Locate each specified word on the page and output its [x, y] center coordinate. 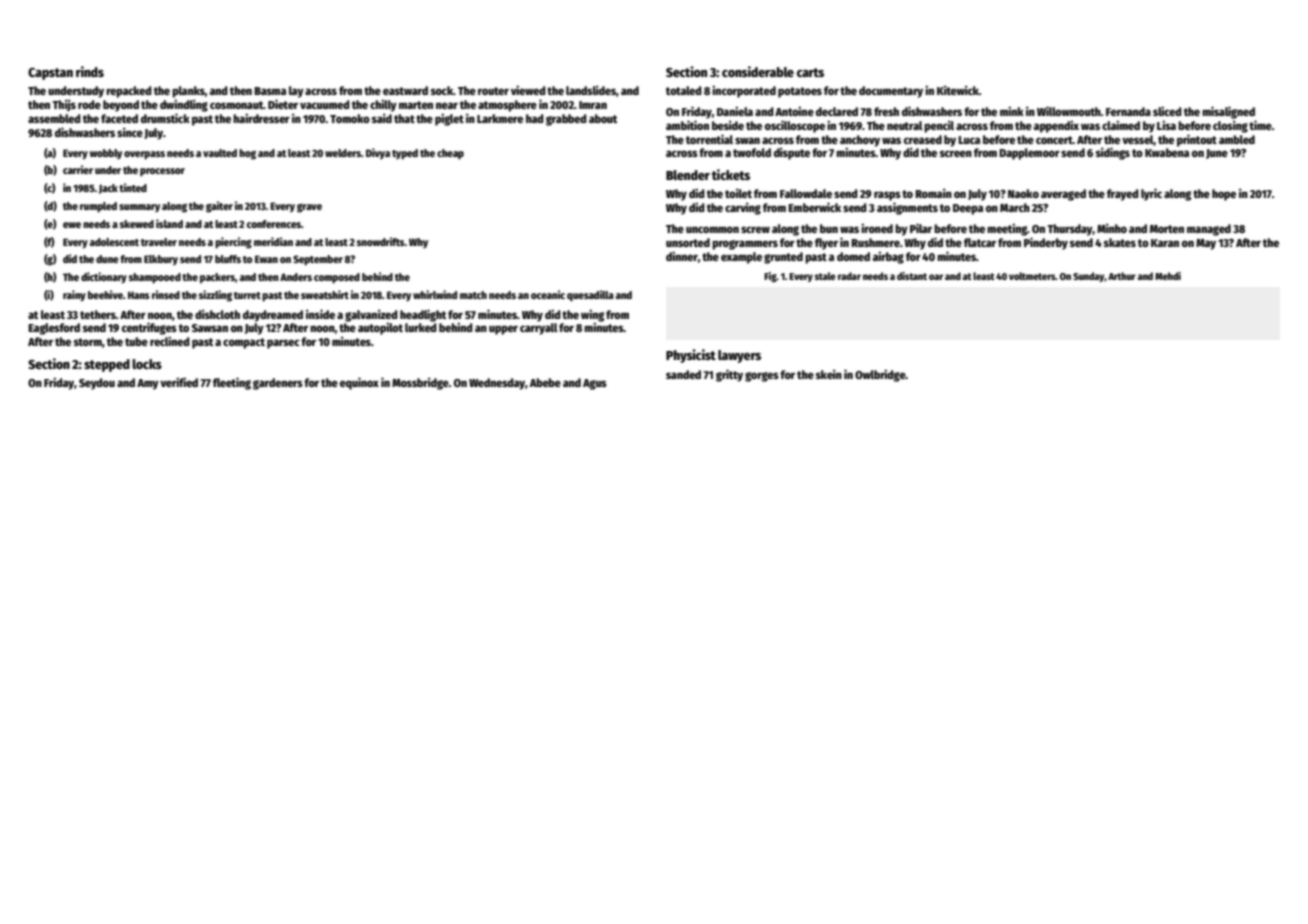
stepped [107, 365]
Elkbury [161, 260]
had [534, 118]
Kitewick [958, 90]
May [1206, 244]
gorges [762, 377]
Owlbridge [880, 375]
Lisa [1166, 125]
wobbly [106, 154]
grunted [783, 258]
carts [810, 72]
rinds [90, 71]
